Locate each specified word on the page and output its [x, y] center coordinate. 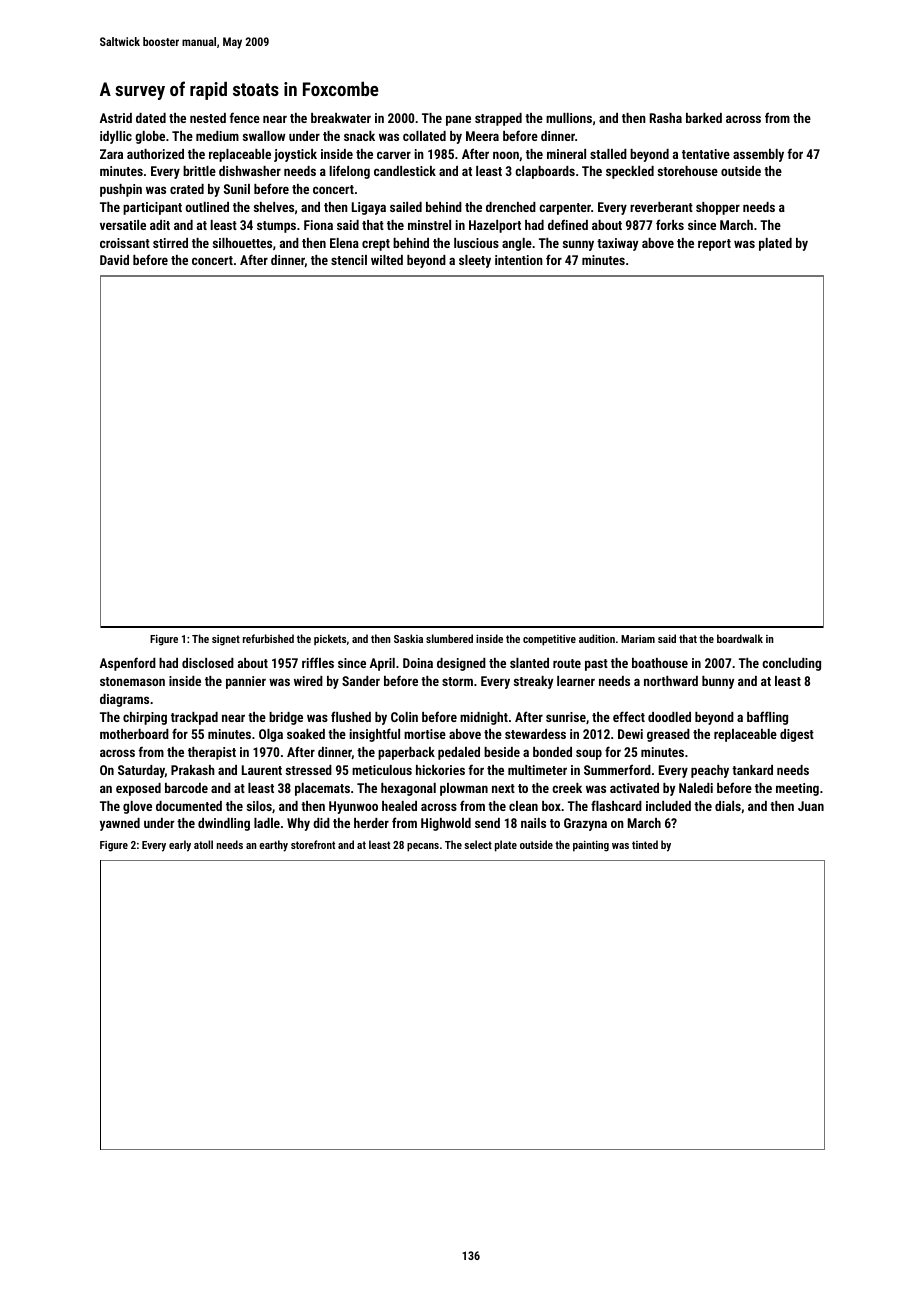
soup [589, 754]
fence [244, 117]
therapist [212, 753]
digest [797, 735]
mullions [569, 118]
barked [704, 118]
